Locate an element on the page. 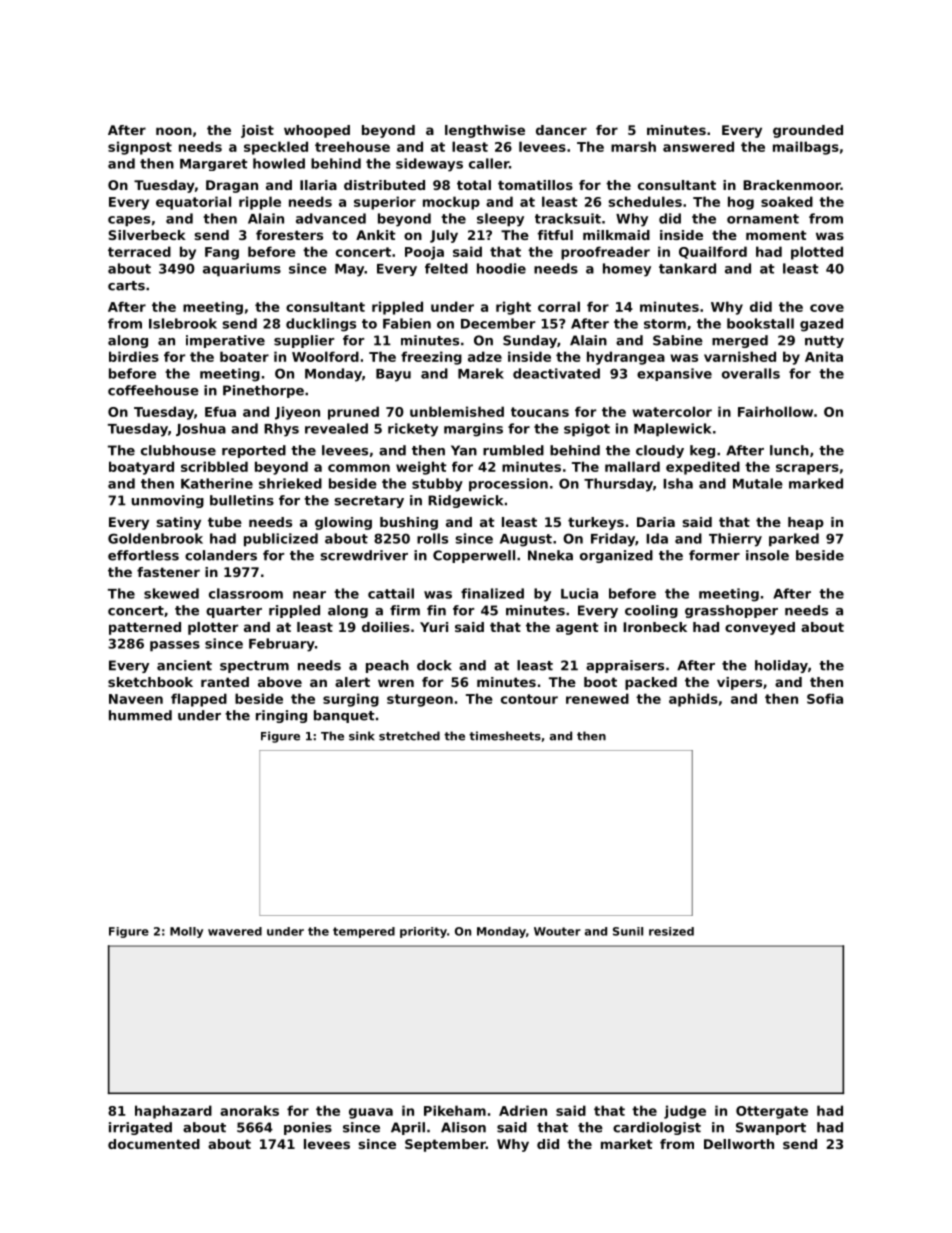  doilies is located at coordinates (386, 627).
